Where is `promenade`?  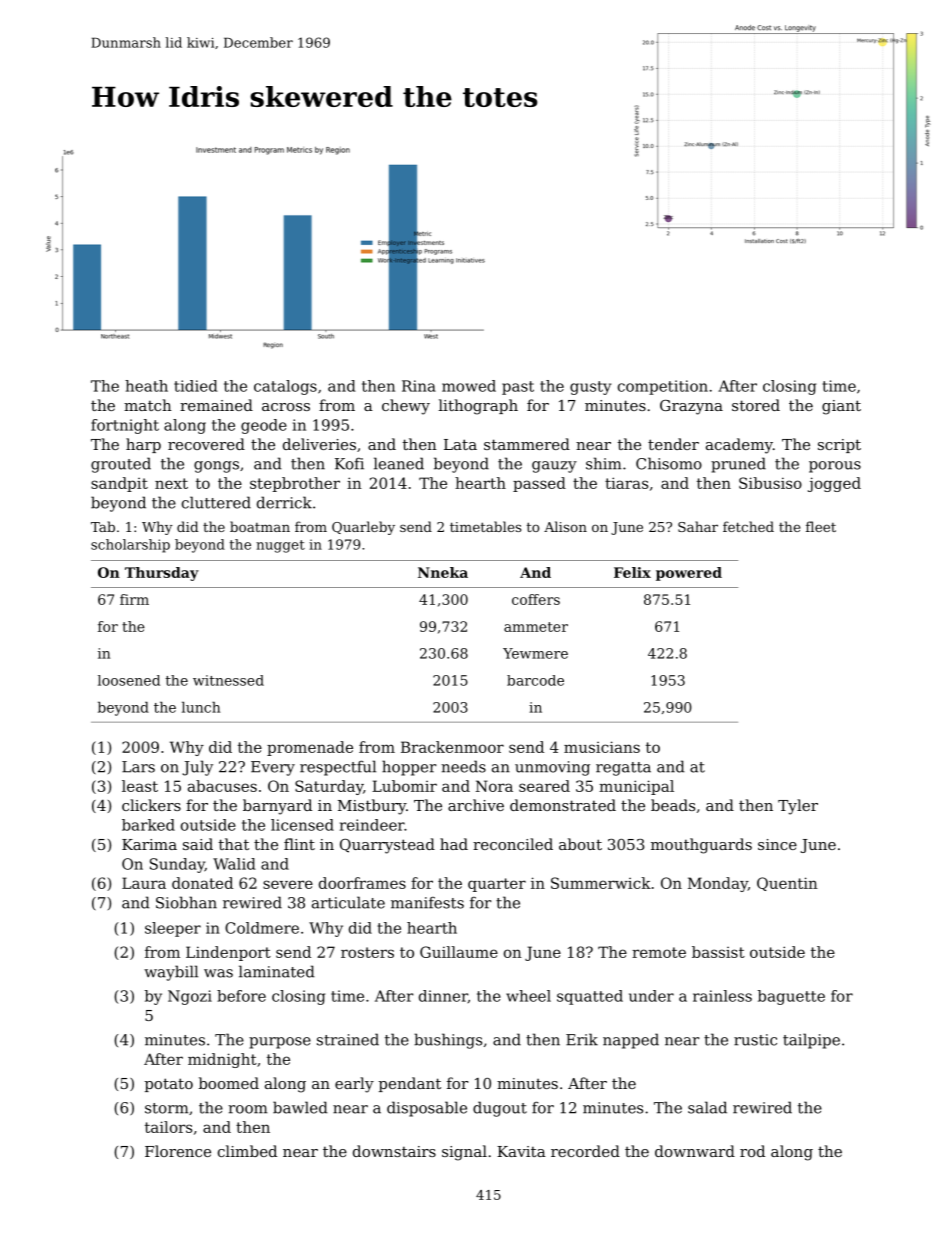
promenade is located at coordinates (310, 748).
